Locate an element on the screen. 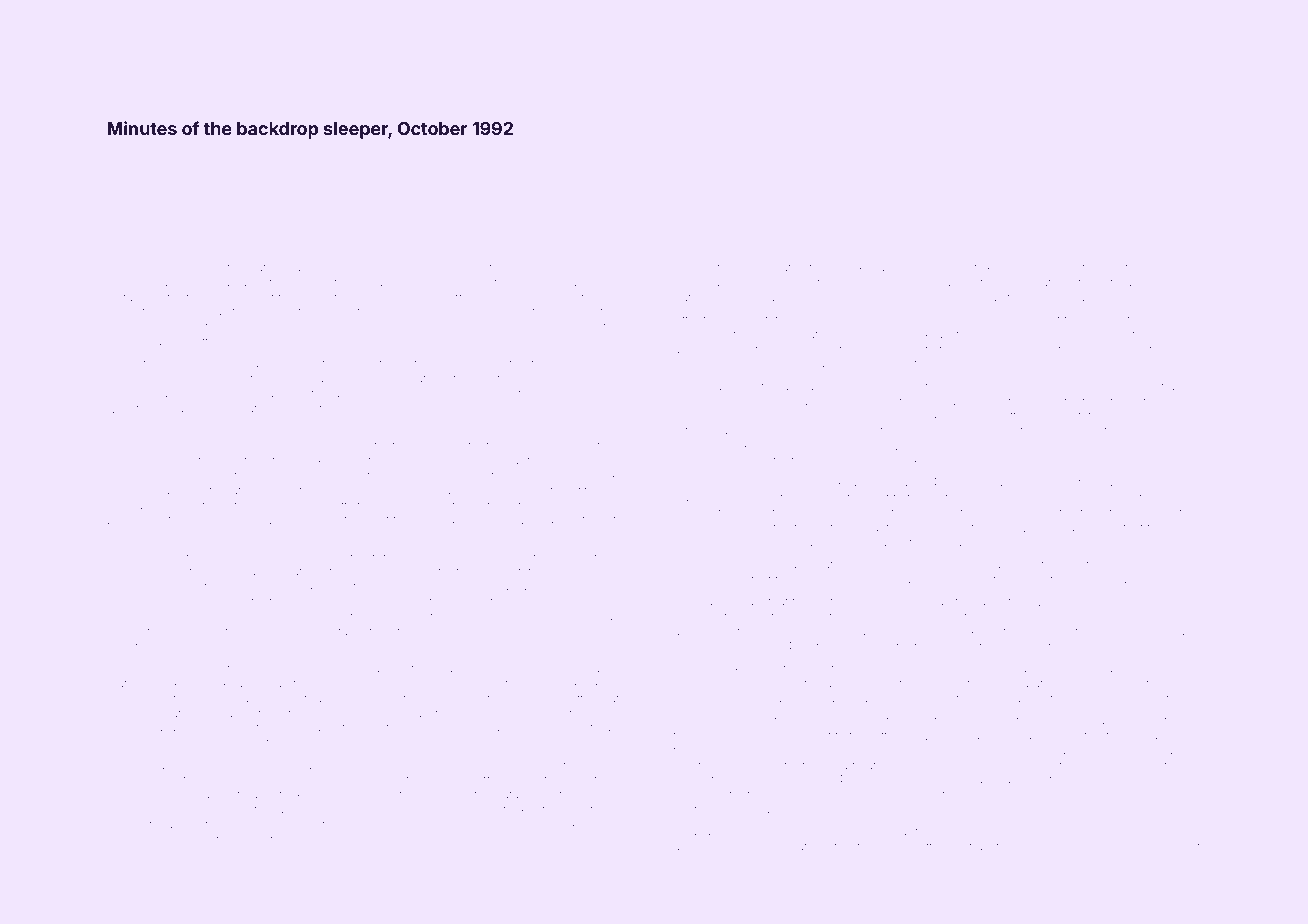 Image resolution: width=1308 pixels, height=924 pixels. blunt is located at coordinates (1186, 846).
